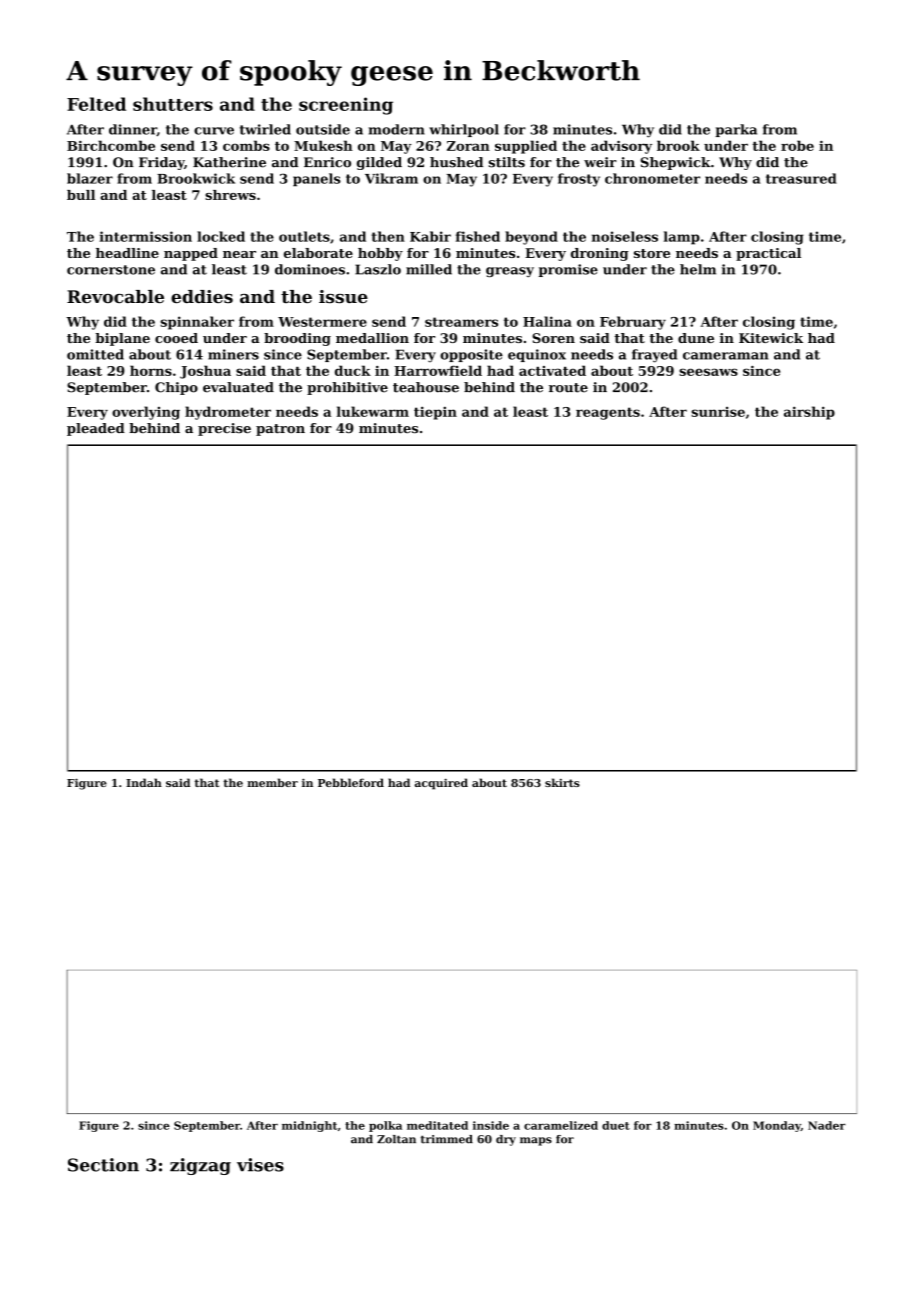  What do you see at coordinates (827, 1125) in the screenshot?
I see `Nader` at bounding box center [827, 1125].
